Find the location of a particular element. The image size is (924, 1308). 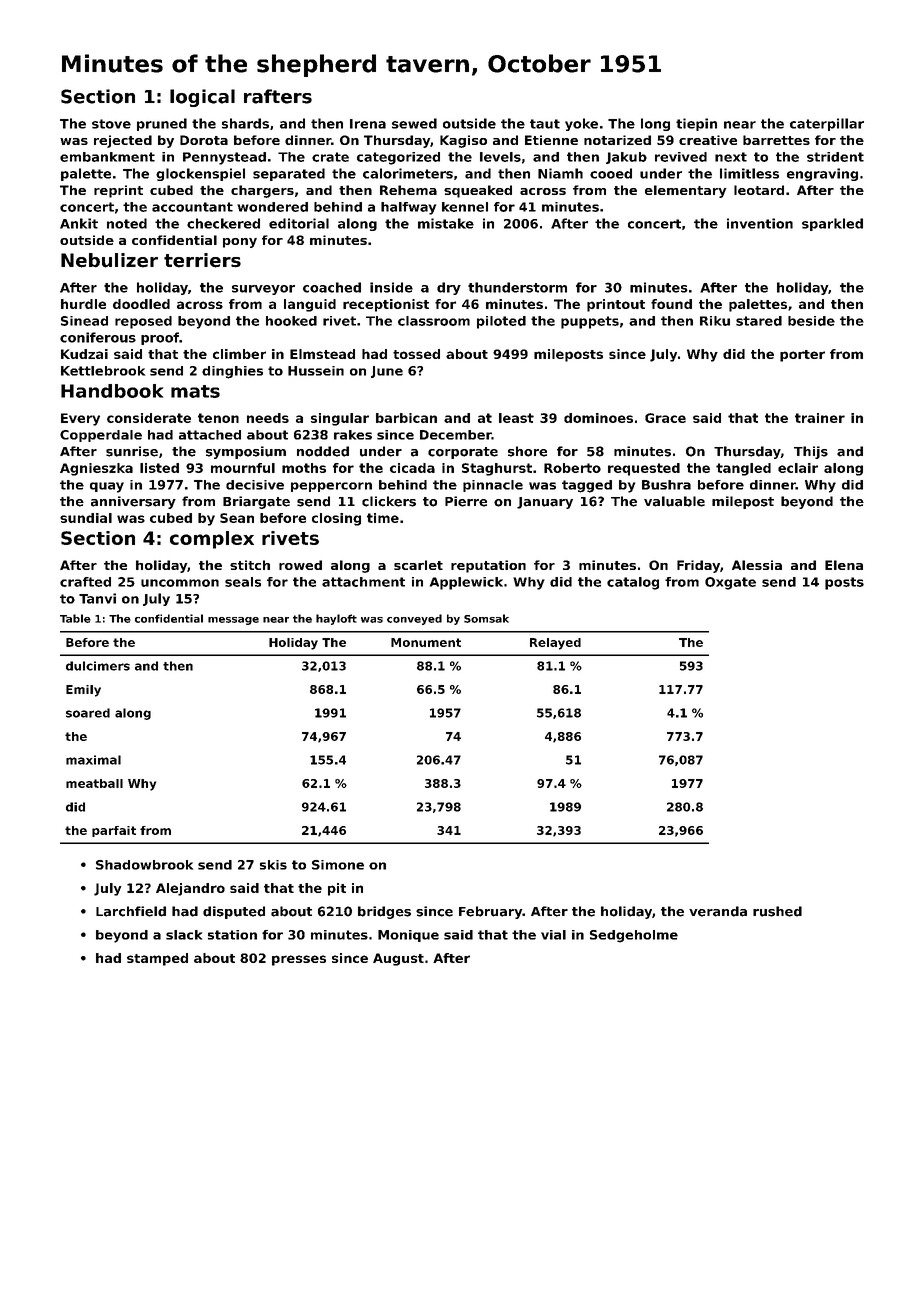

caterpillar is located at coordinates (827, 124).
